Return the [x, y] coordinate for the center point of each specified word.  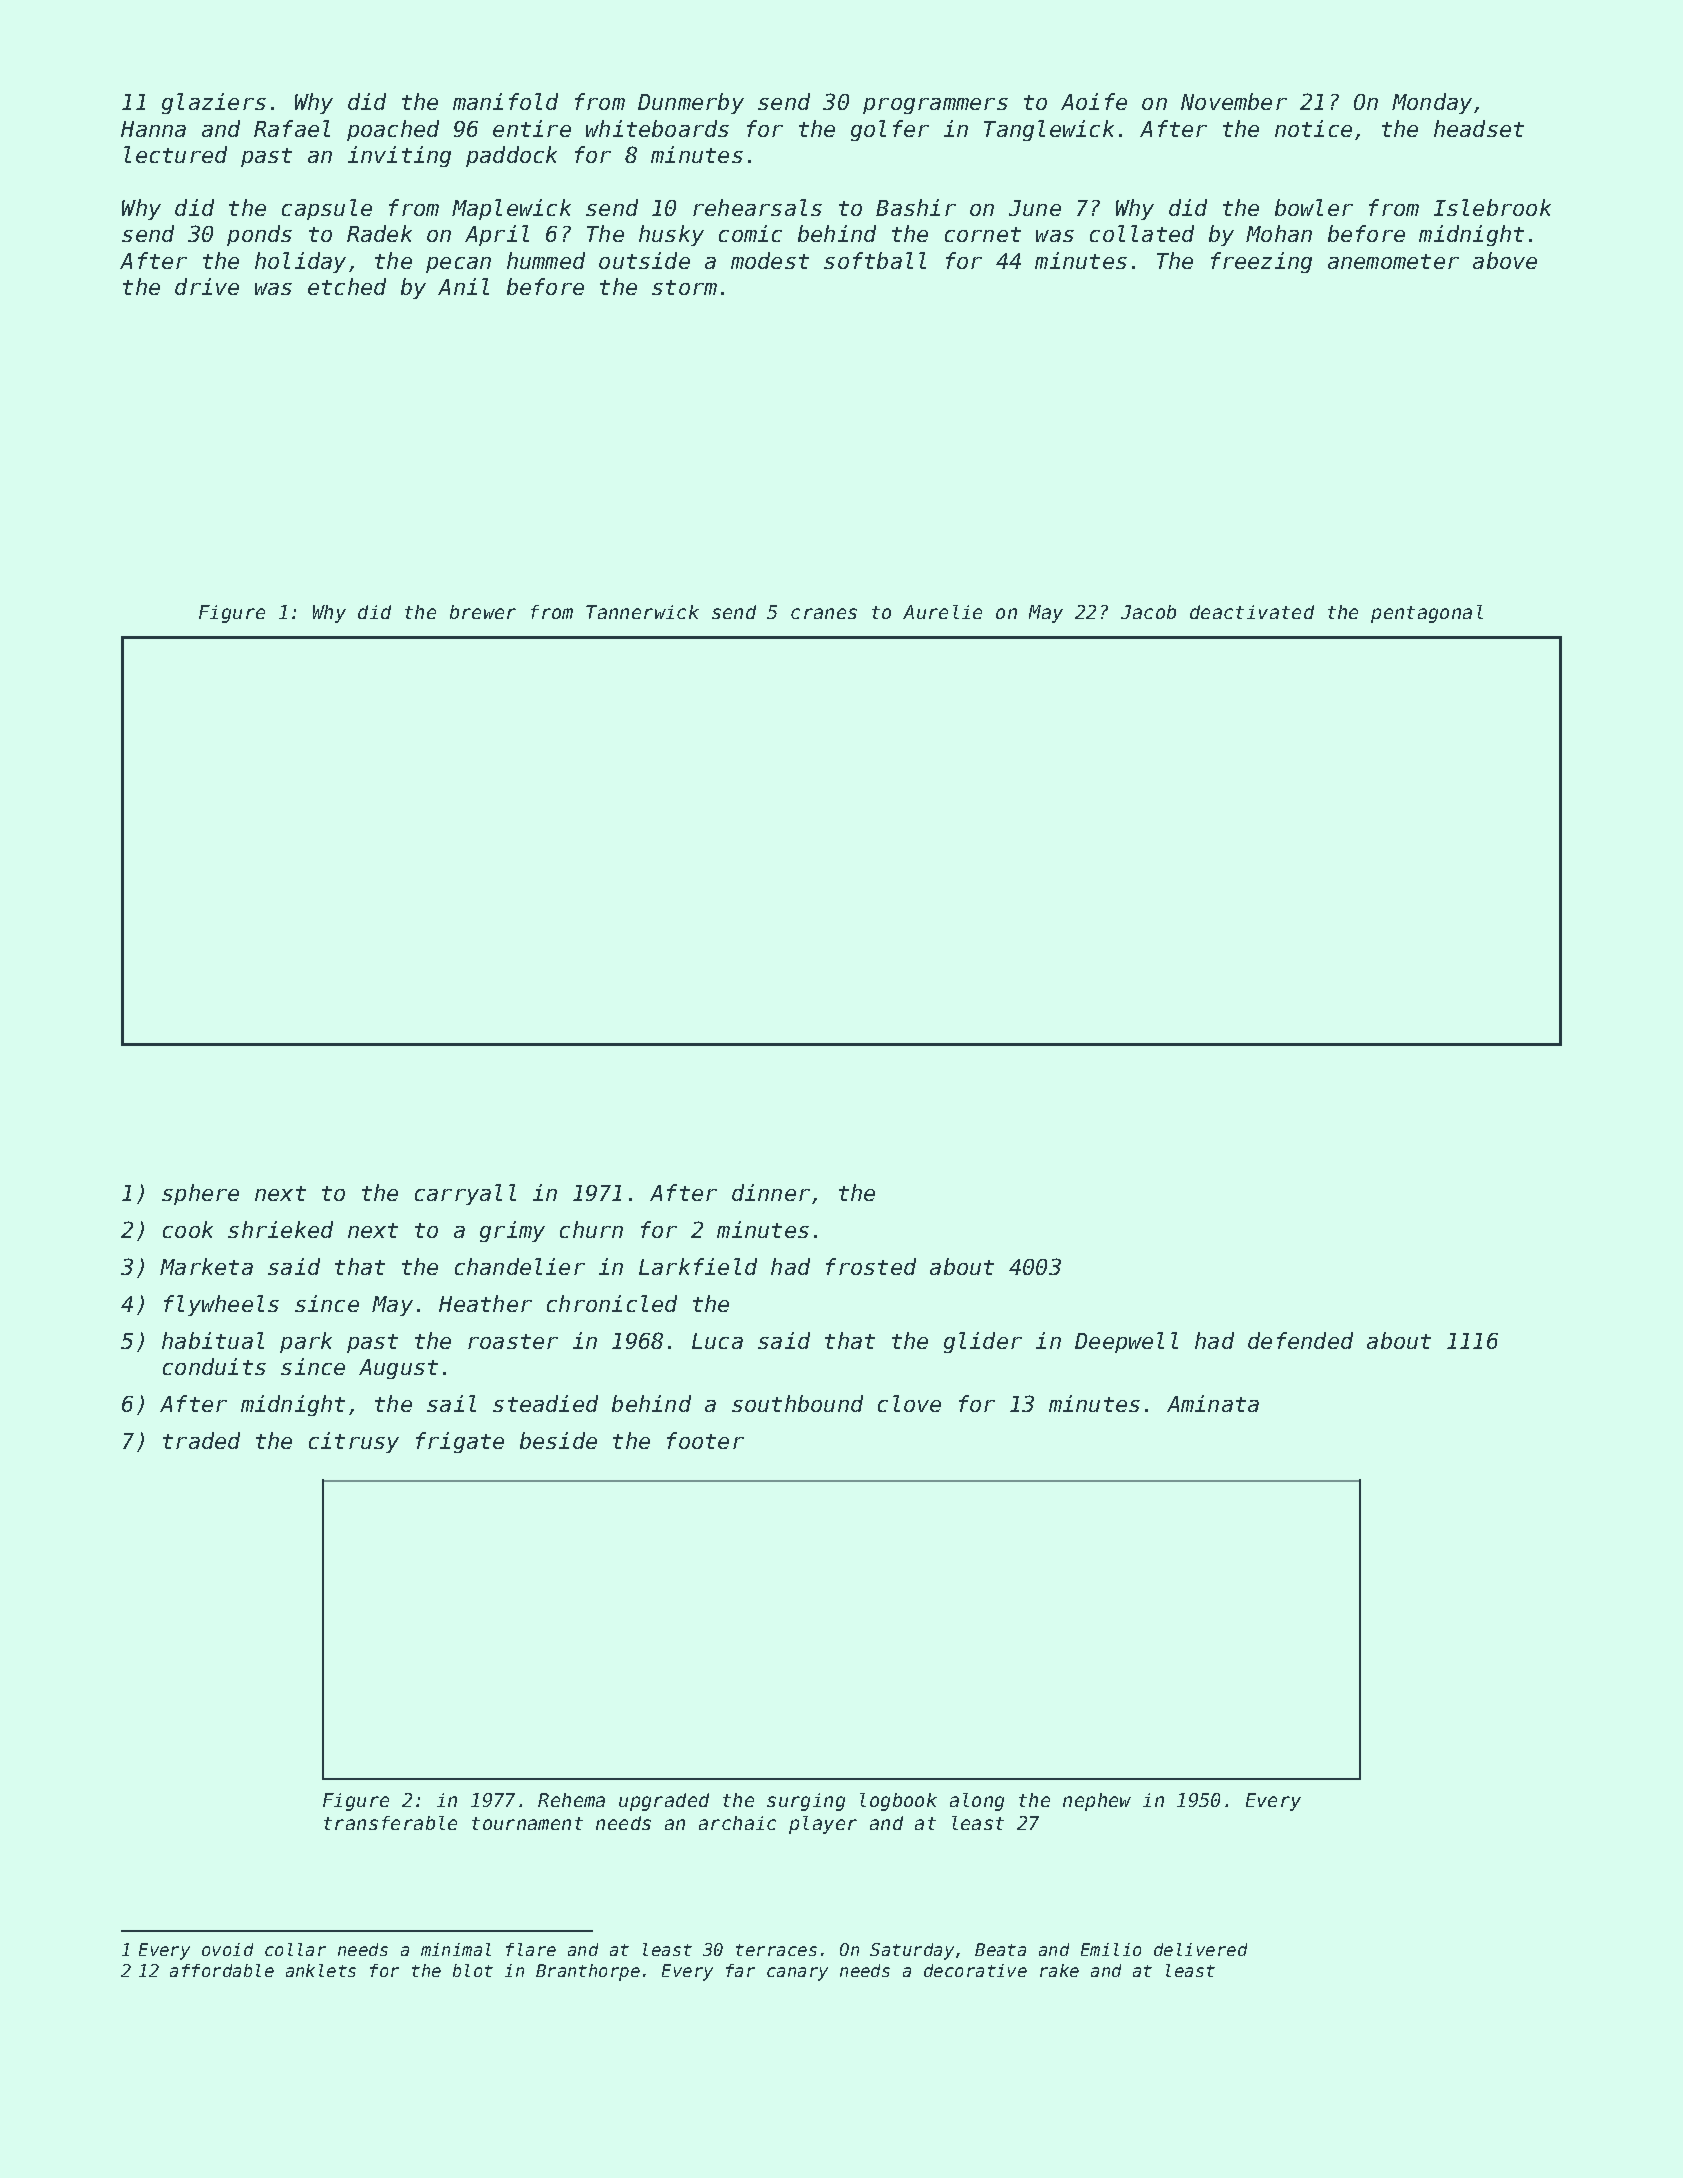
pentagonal [1427, 614]
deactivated [1252, 612]
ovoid [227, 1949]
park [306, 1342]
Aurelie [942, 612]
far [740, 1970]
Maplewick [511, 209]
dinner [771, 1192]
